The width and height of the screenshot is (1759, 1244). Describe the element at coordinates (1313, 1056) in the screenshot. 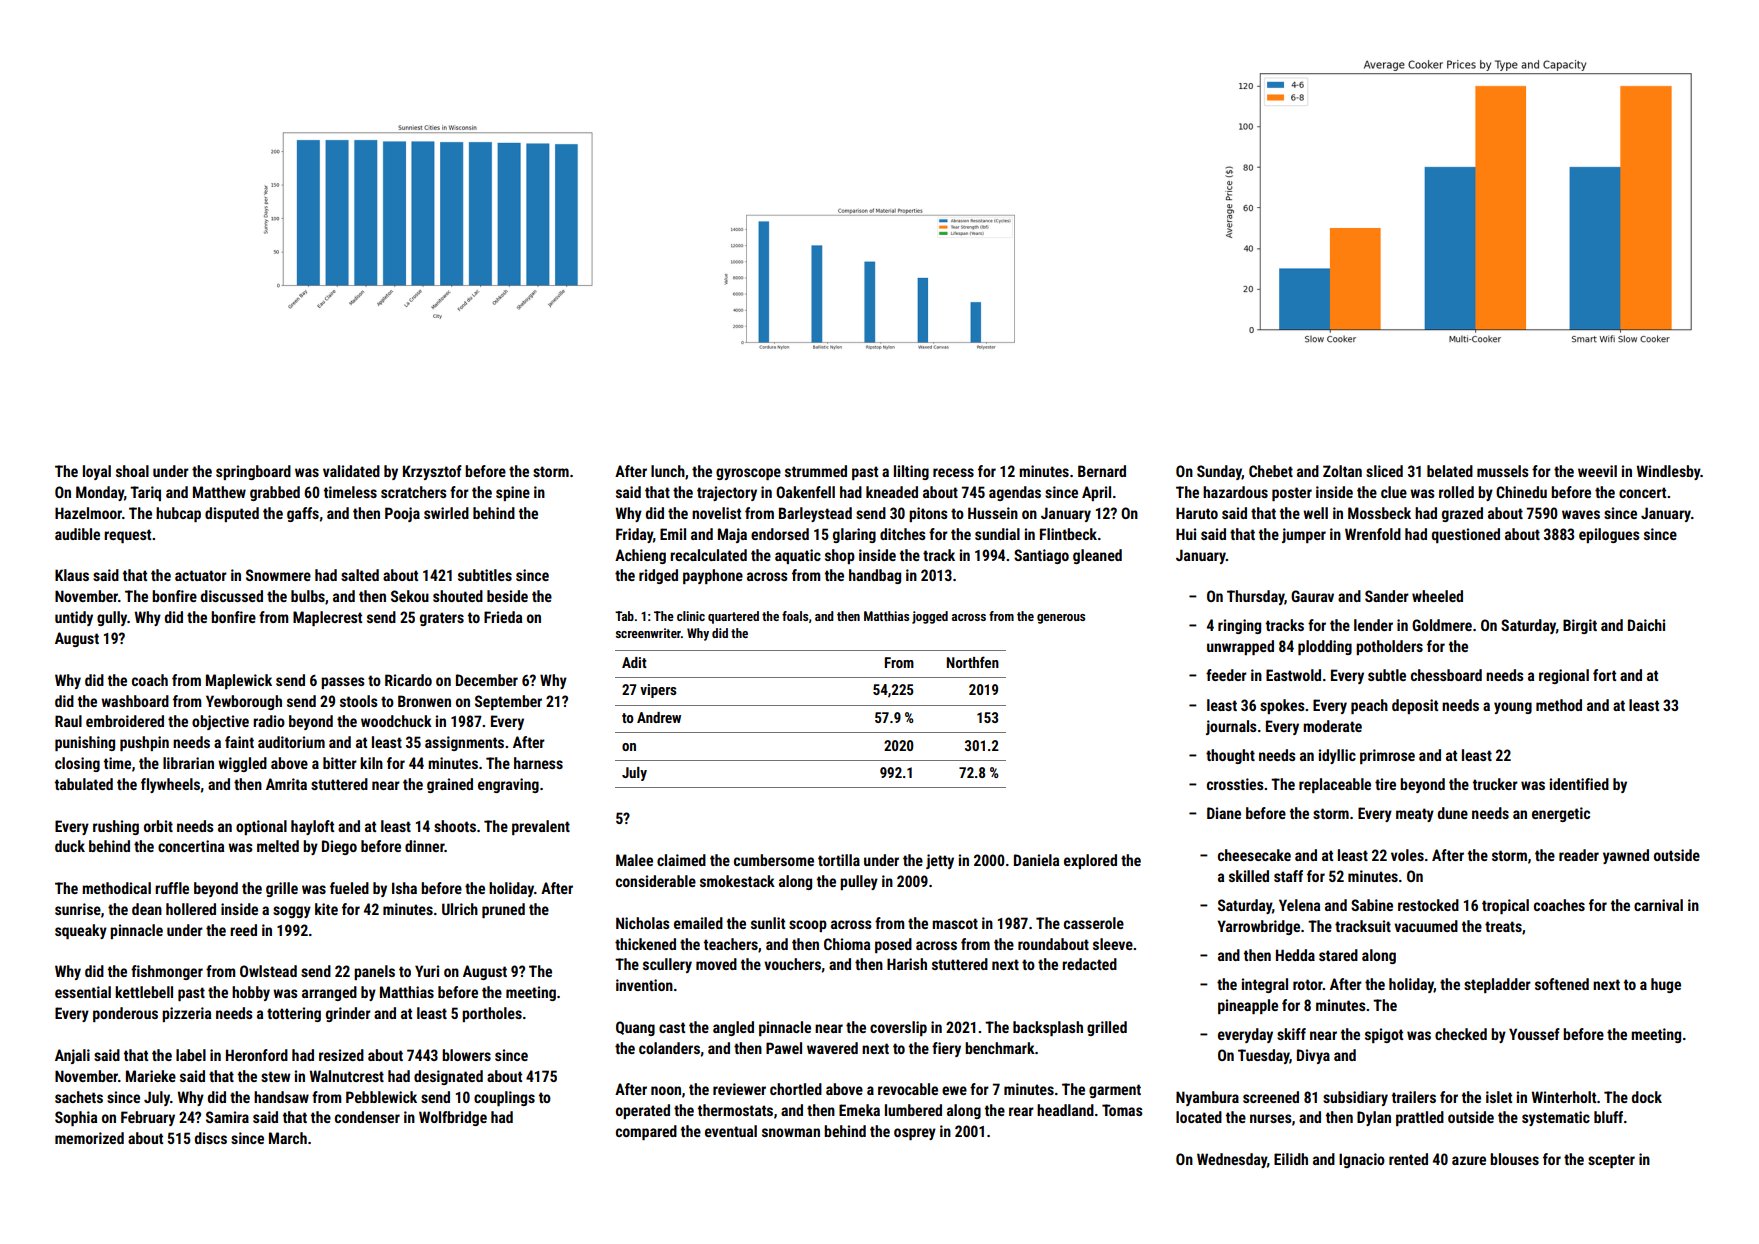

I see `Divya` at that location.
